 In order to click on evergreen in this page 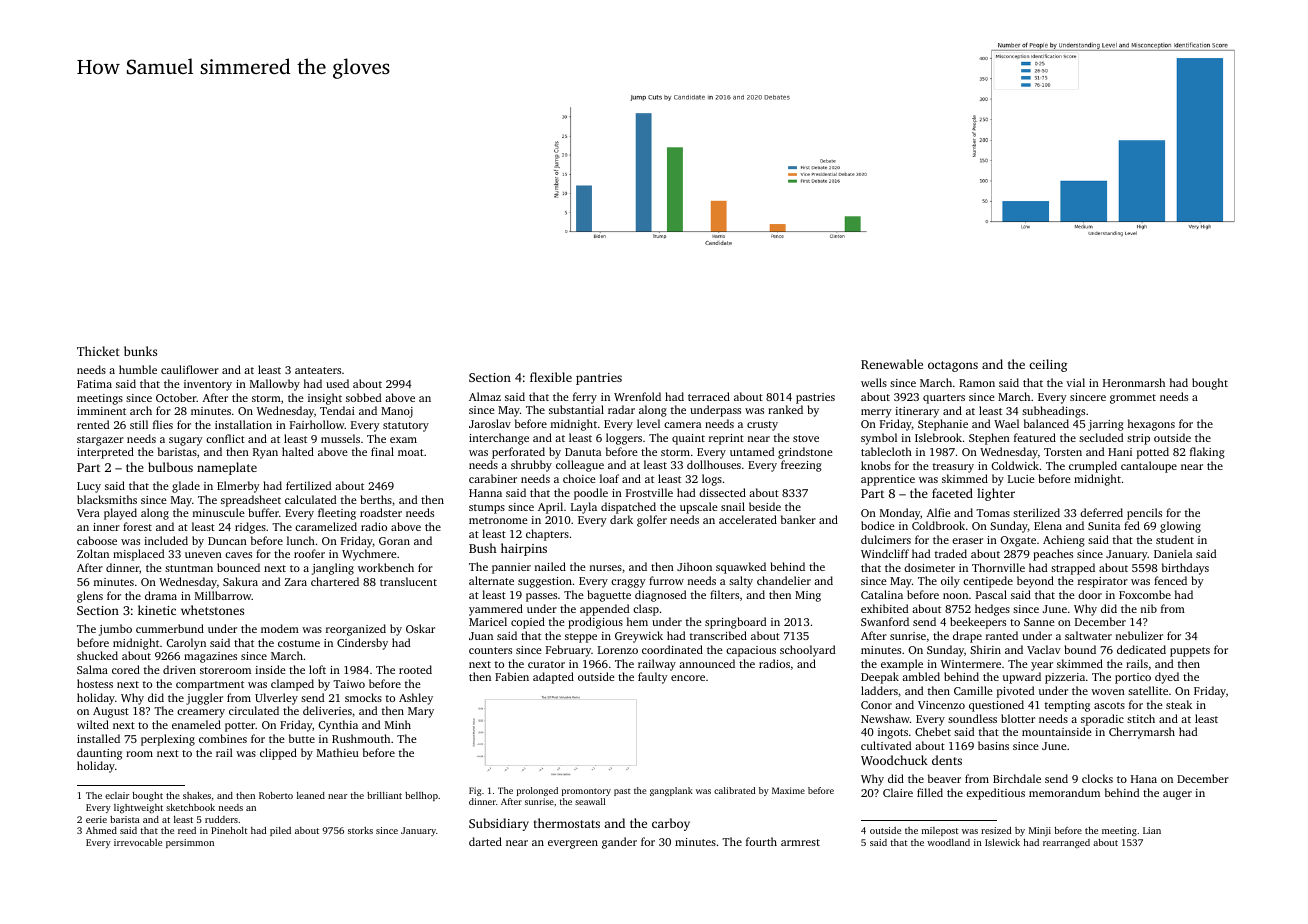, I will do `click(573, 844)`.
